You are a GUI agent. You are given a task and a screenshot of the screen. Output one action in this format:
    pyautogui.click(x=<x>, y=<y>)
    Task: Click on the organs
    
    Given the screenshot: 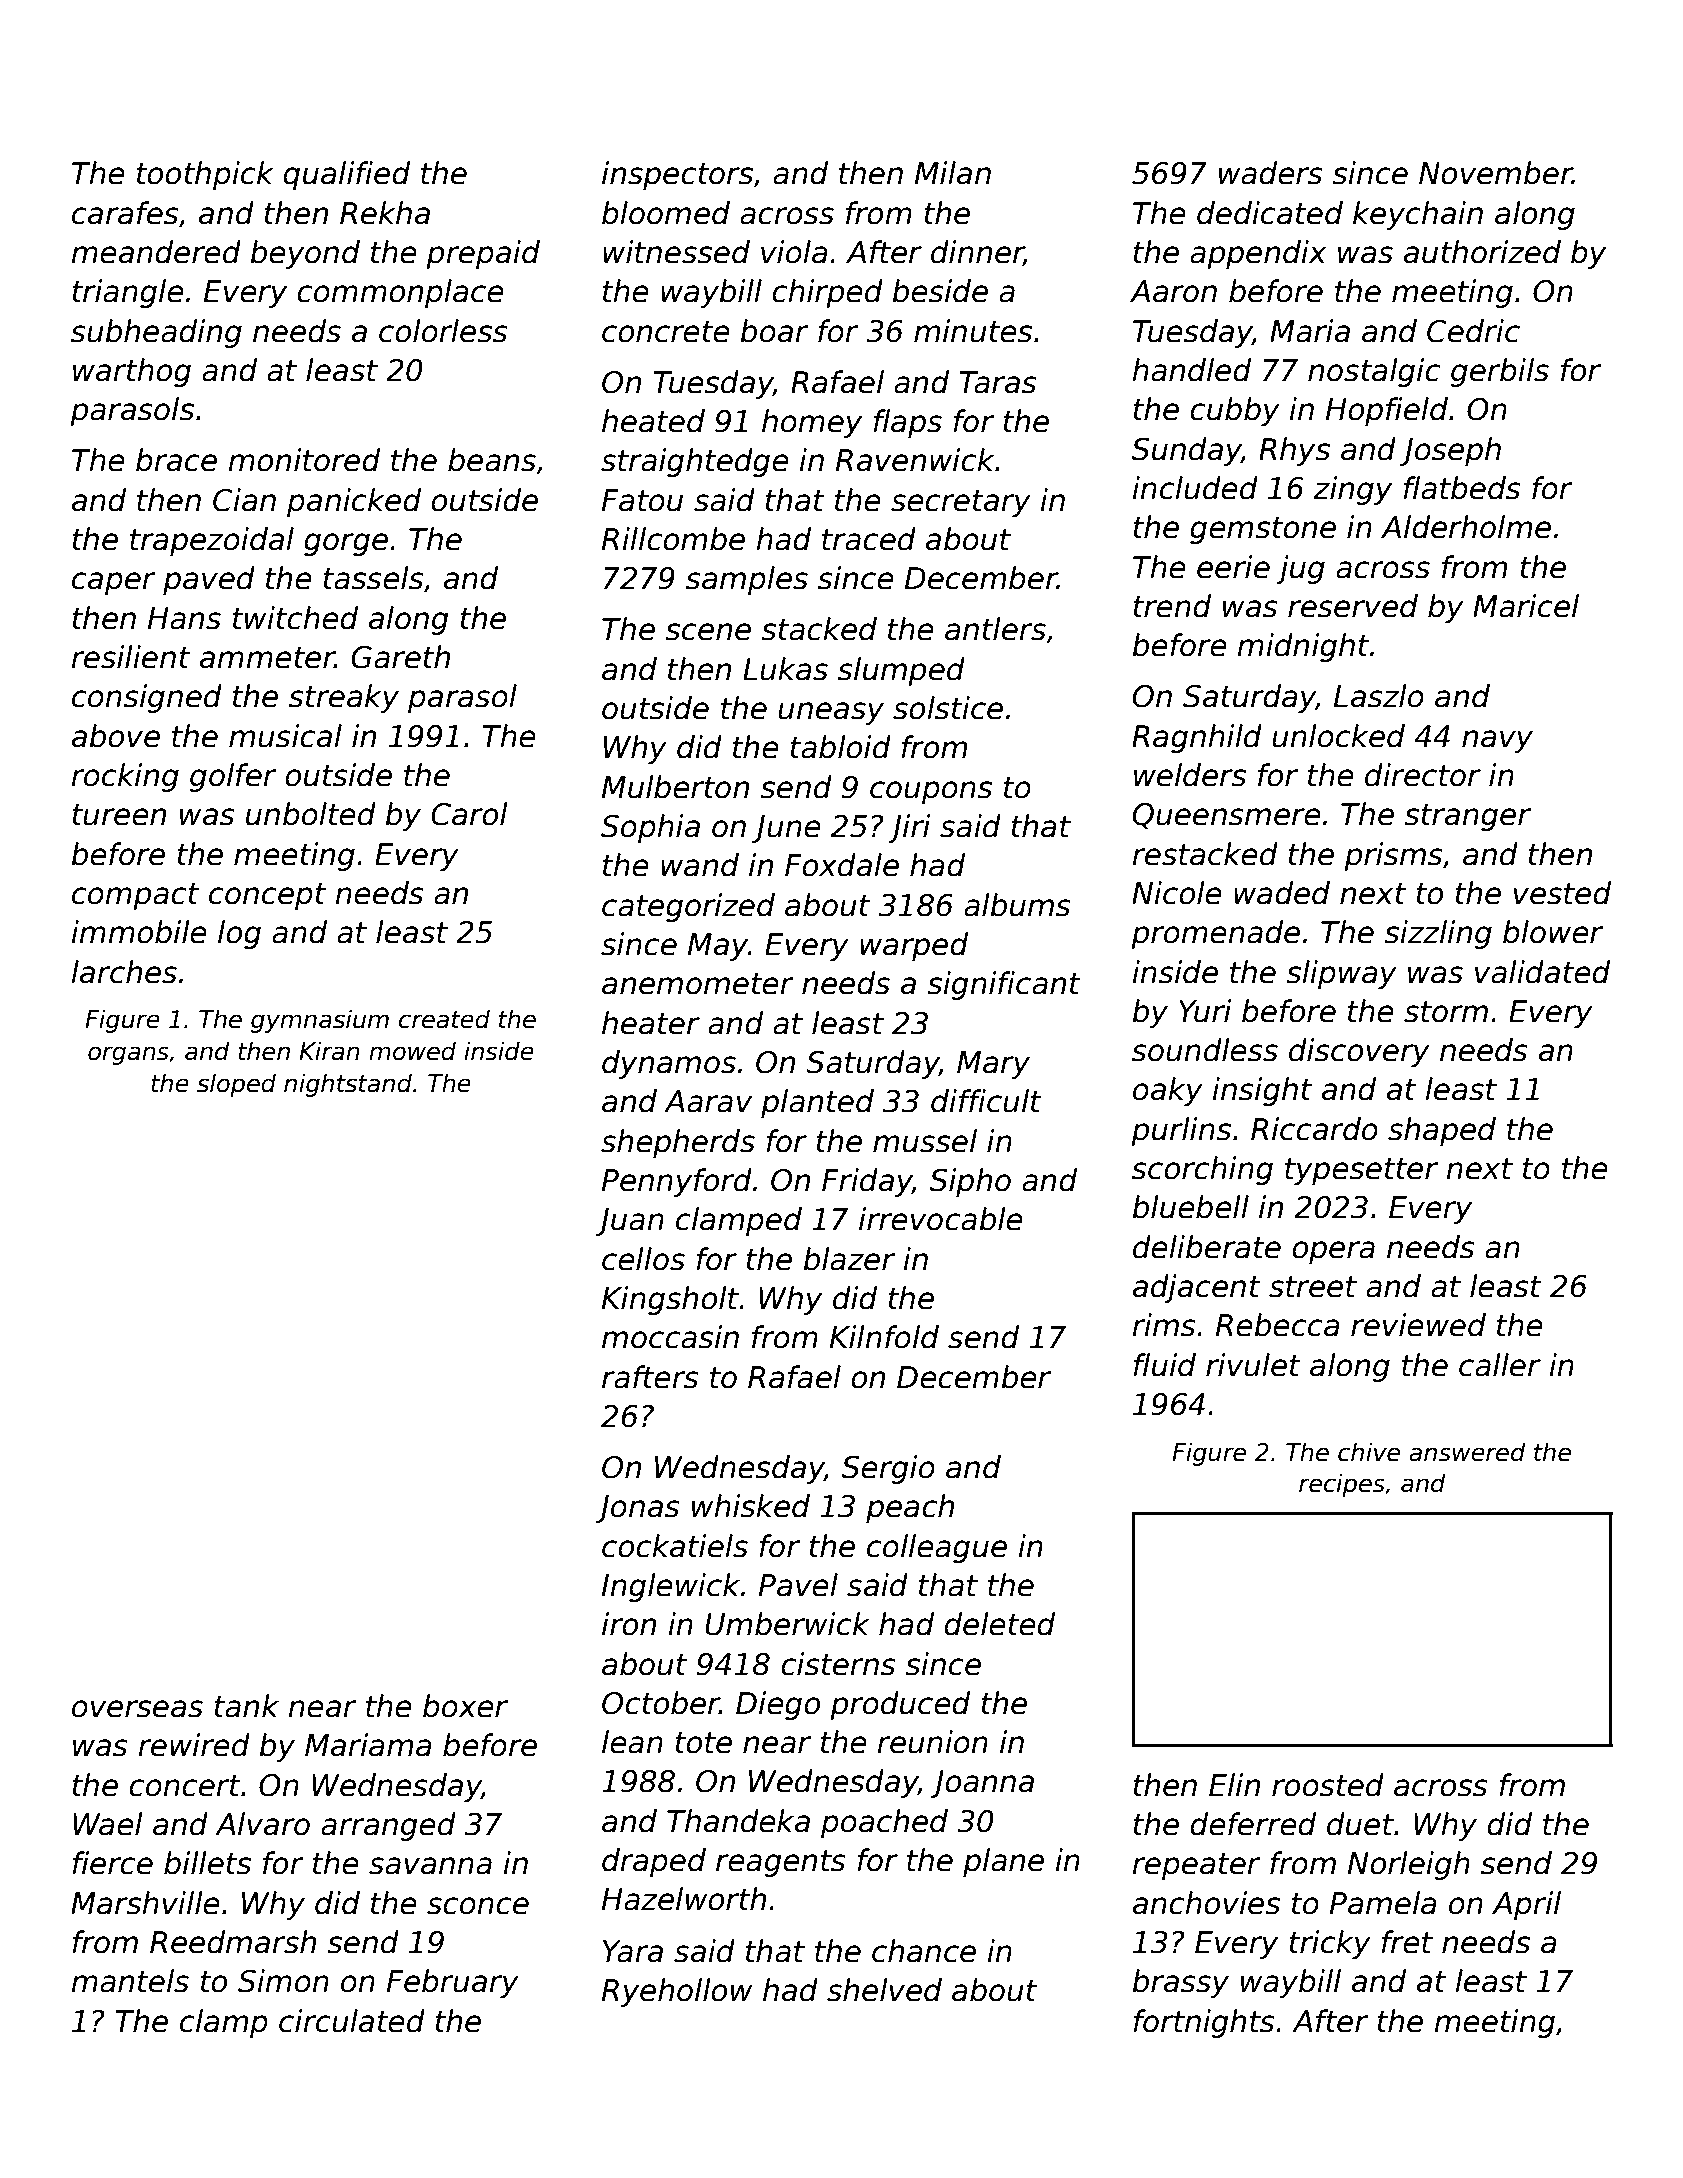 What is the action you would take?
    pyautogui.click(x=128, y=1055)
